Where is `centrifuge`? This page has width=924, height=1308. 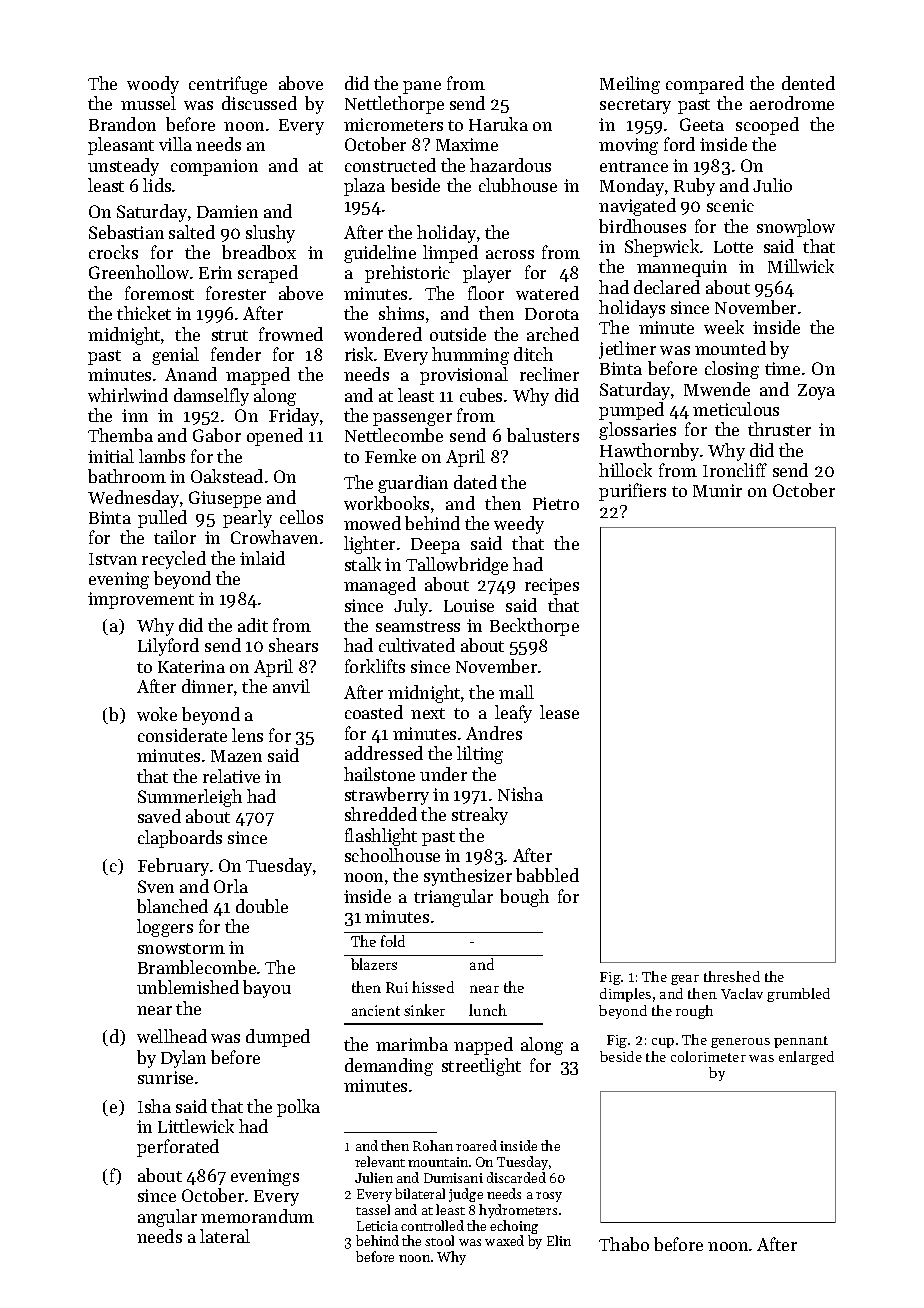 centrifuge is located at coordinates (228, 85).
